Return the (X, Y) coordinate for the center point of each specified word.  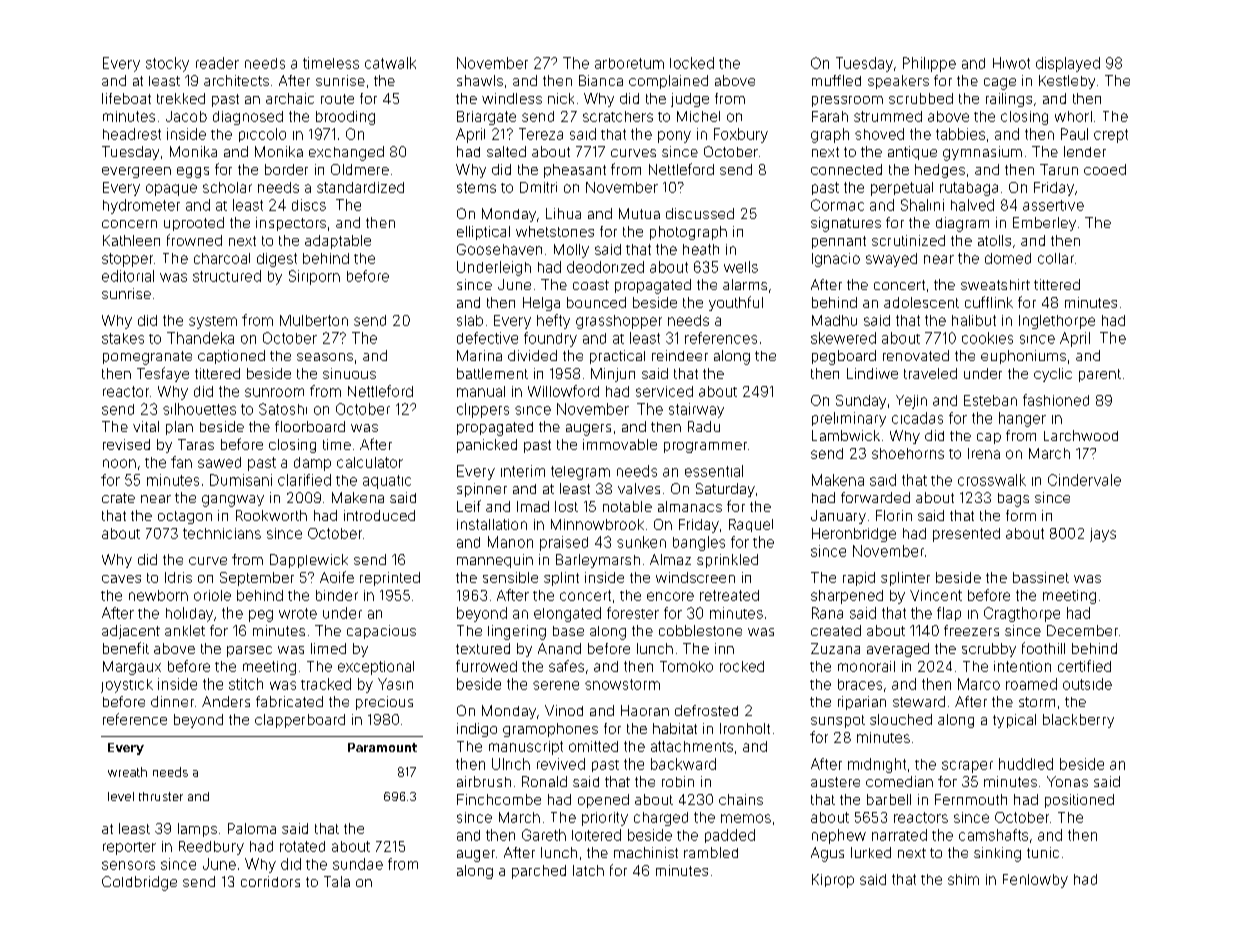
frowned (194, 240)
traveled (930, 373)
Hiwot (1011, 63)
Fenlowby (1035, 881)
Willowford (563, 391)
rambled (711, 852)
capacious (381, 632)
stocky (167, 64)
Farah (830, 116)
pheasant (575, 171)
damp (312, 464)
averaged (898, 650)
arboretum (629, 63)
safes (566, 666)
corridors (270, 881)
